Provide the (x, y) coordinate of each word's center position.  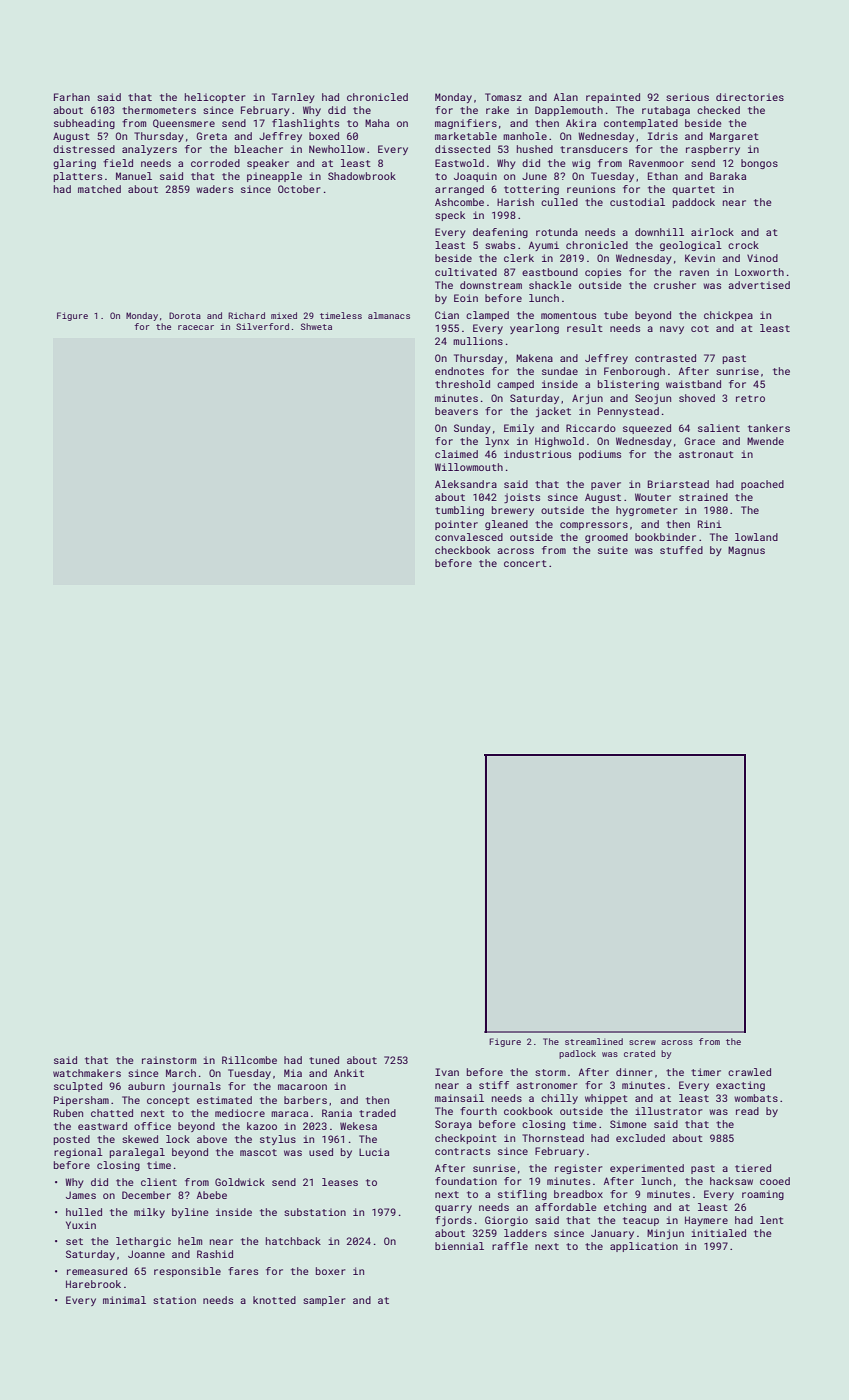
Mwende (765, 441)
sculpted (78, 1087)
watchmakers (87, 1073)
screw (642, 1042)
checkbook (462, 550)
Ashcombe (459, 202)
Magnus (746, 551)
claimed (456, 454)
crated (639, 1053)
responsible (187, 1272)
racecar (196, 327)
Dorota (185, 315)
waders (214, 189)
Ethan (663, 176)
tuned (324, 1060)
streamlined (594, 1041)
